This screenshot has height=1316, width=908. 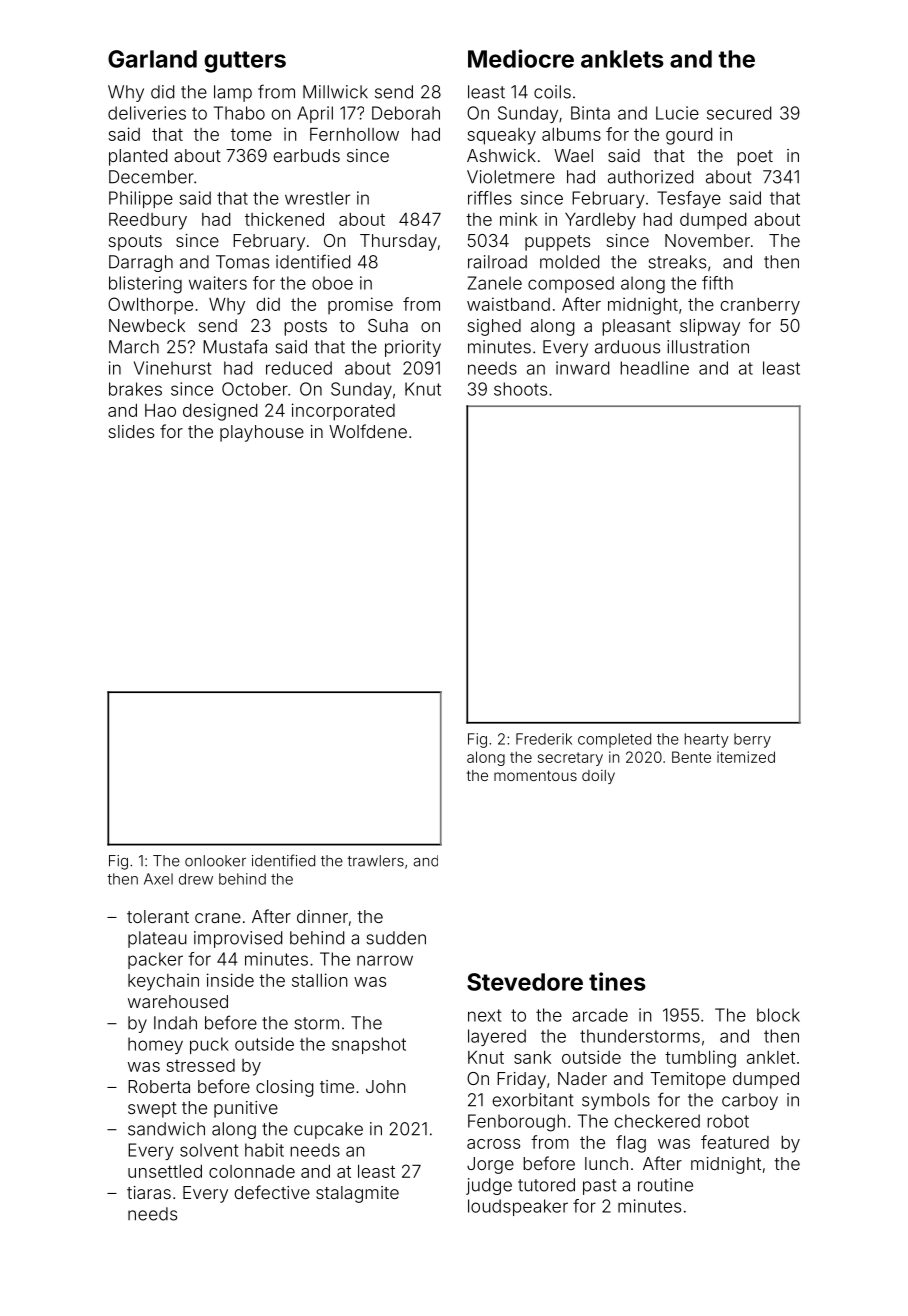 I want to click on designed, so click(x=220, y=412).
